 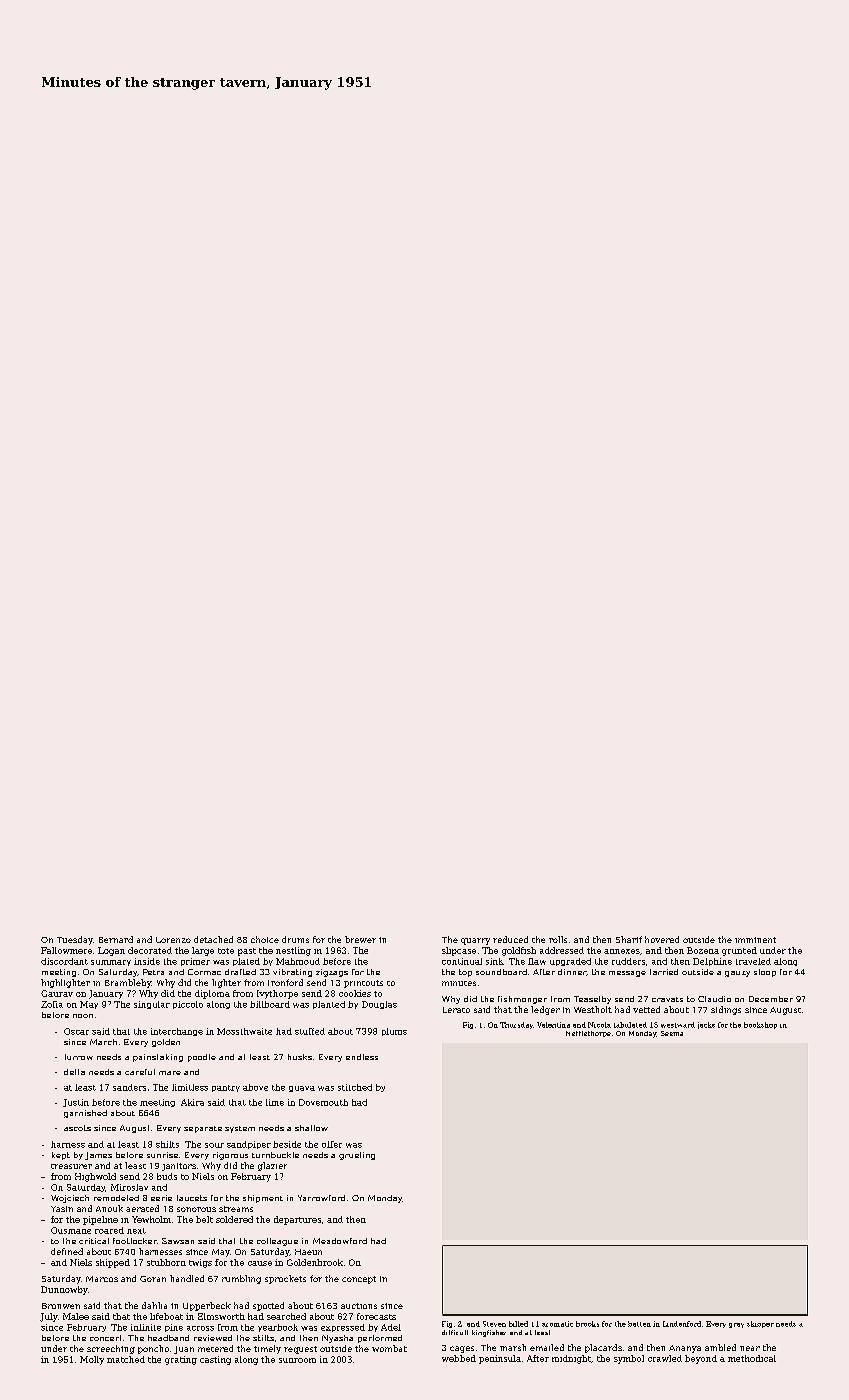 What do you see at coordinates (760, 1025) in the page?
I see `bookshop` at bounding box center [760, 1025].
